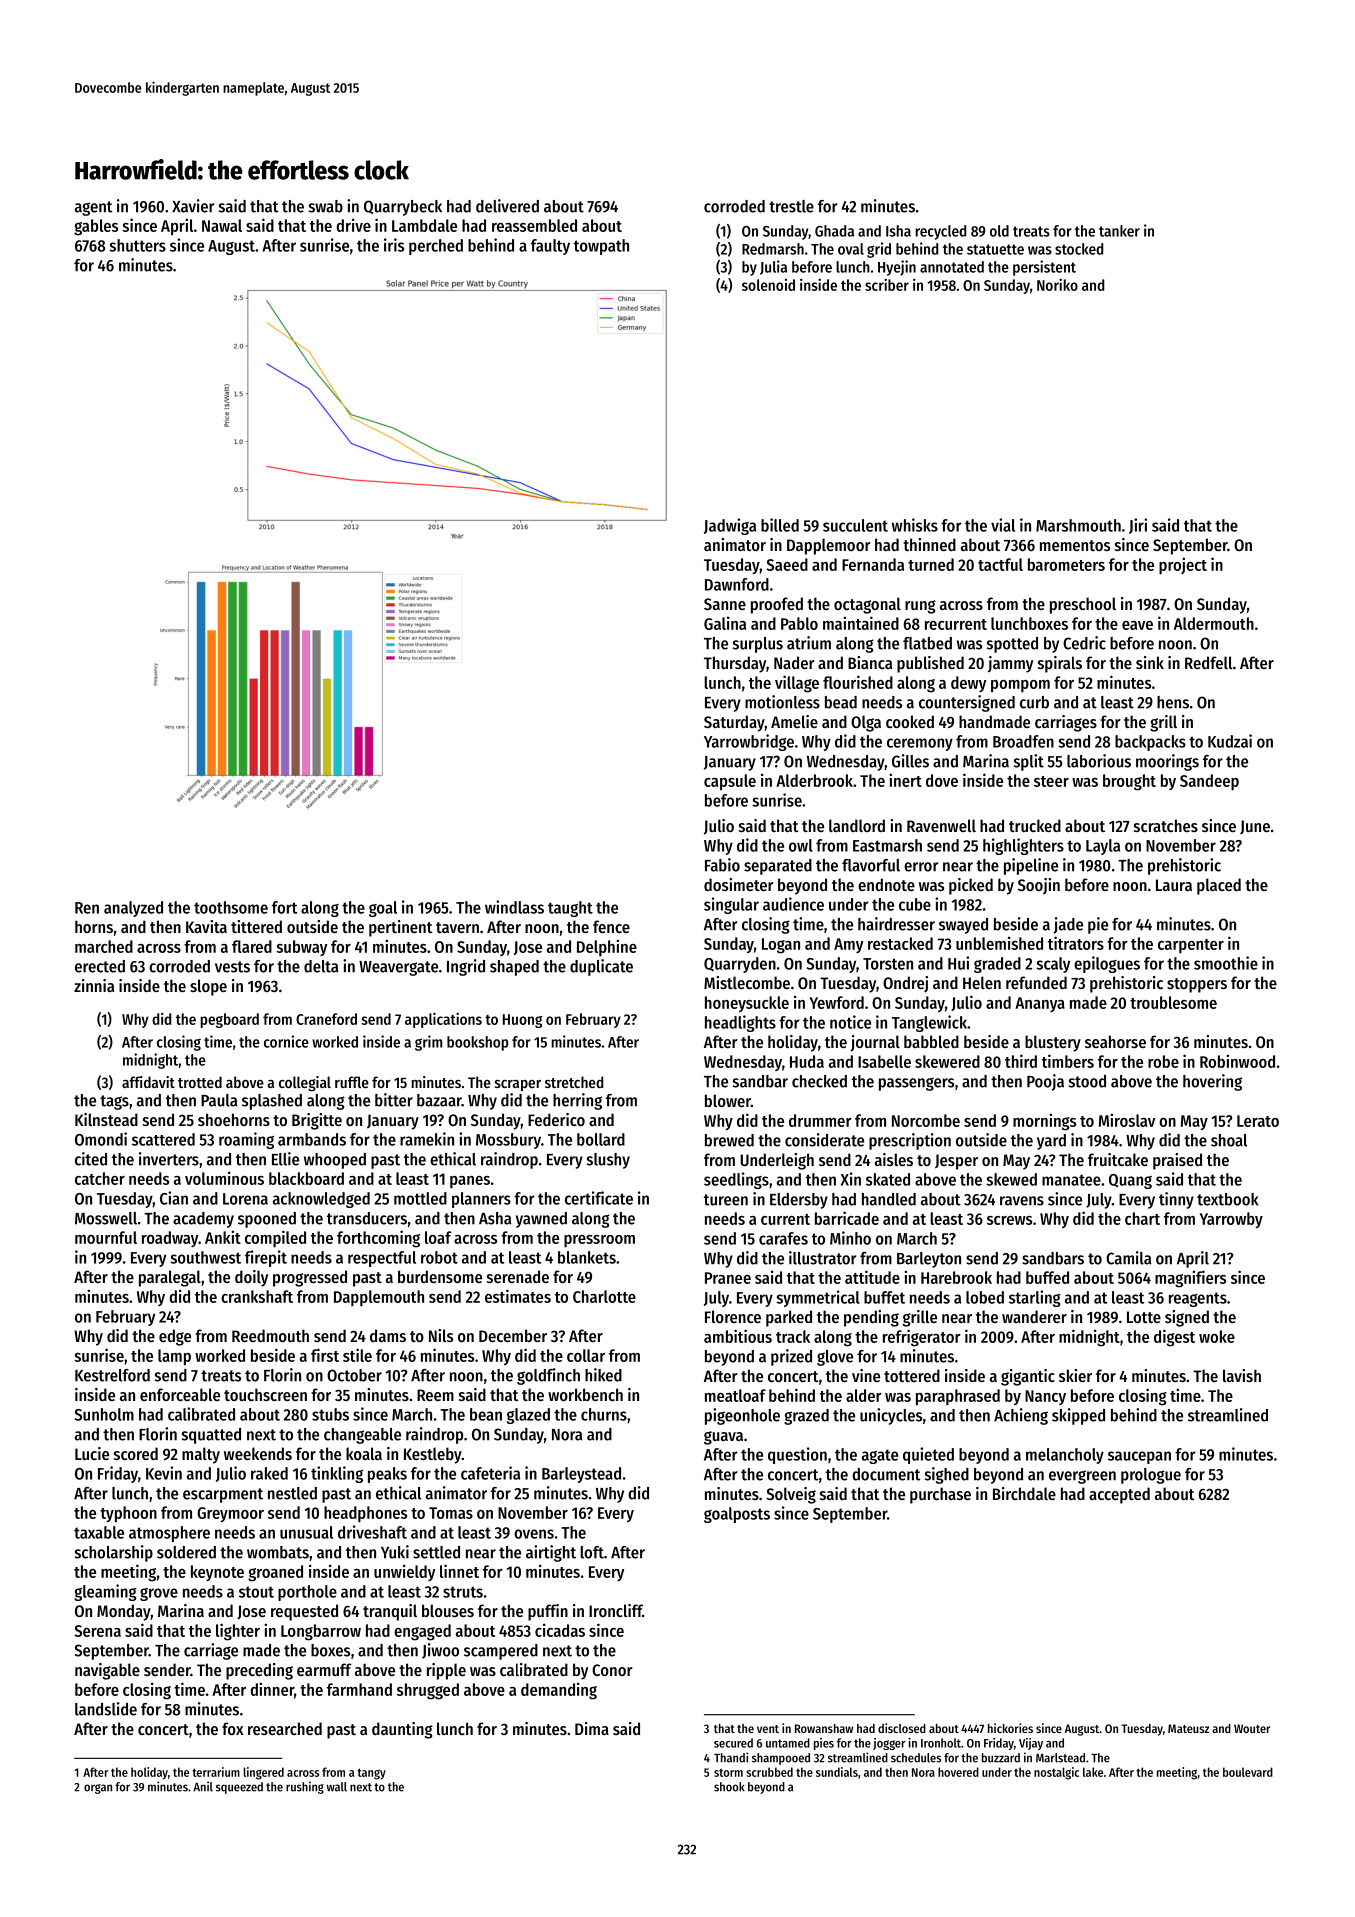 This image has width=1355, height=1917. What do you see at coordinates (1119, 231) in the image?
I see `tanker` at bounding box center [1119, 231].
